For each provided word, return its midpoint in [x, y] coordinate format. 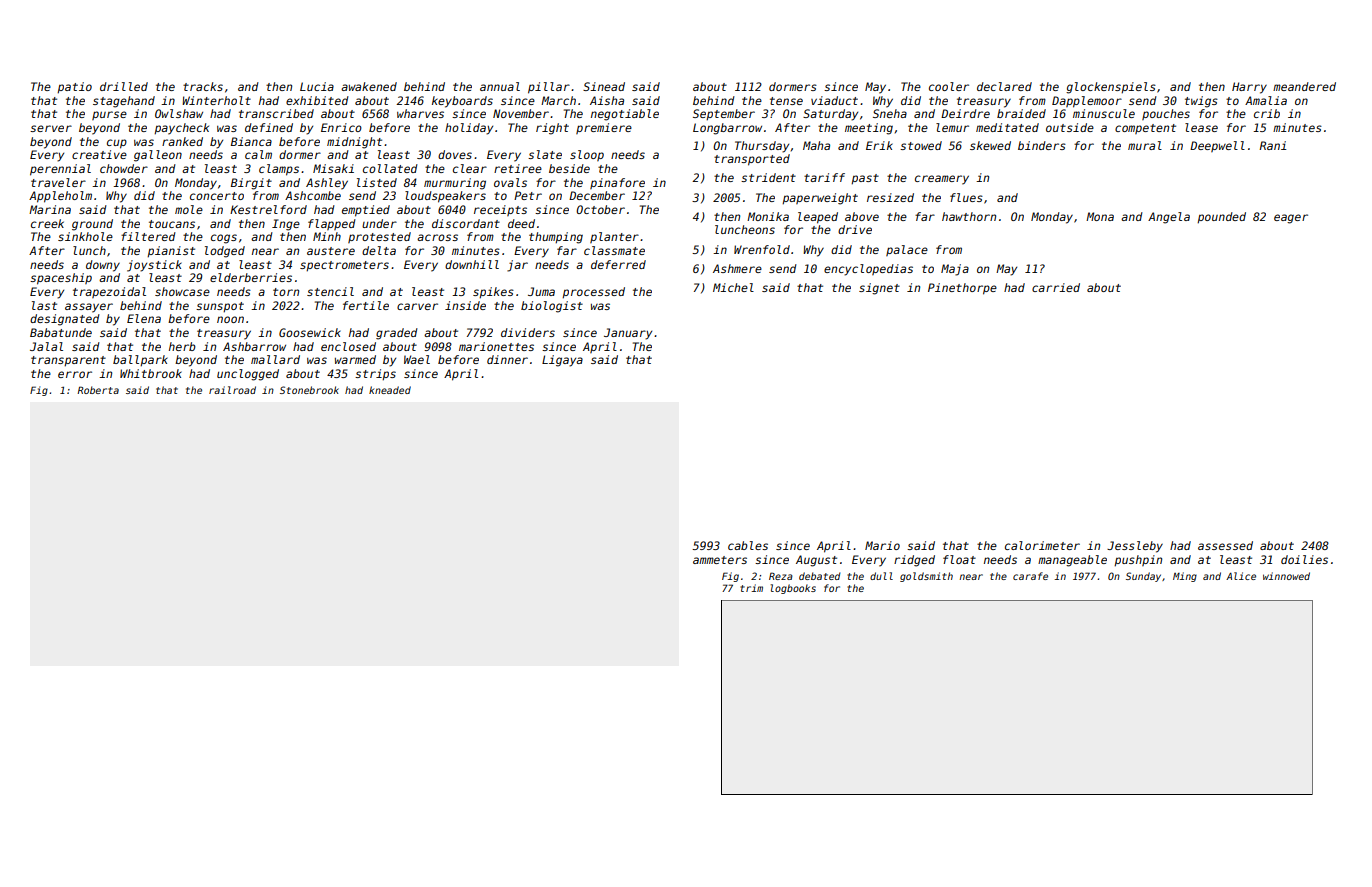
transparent [68, 361]
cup [117, 144]
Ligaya [562, 361]
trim [751, 588]
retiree [518, 168]
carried [1056, 287]
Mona [1100, 216]
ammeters [720, 560]
